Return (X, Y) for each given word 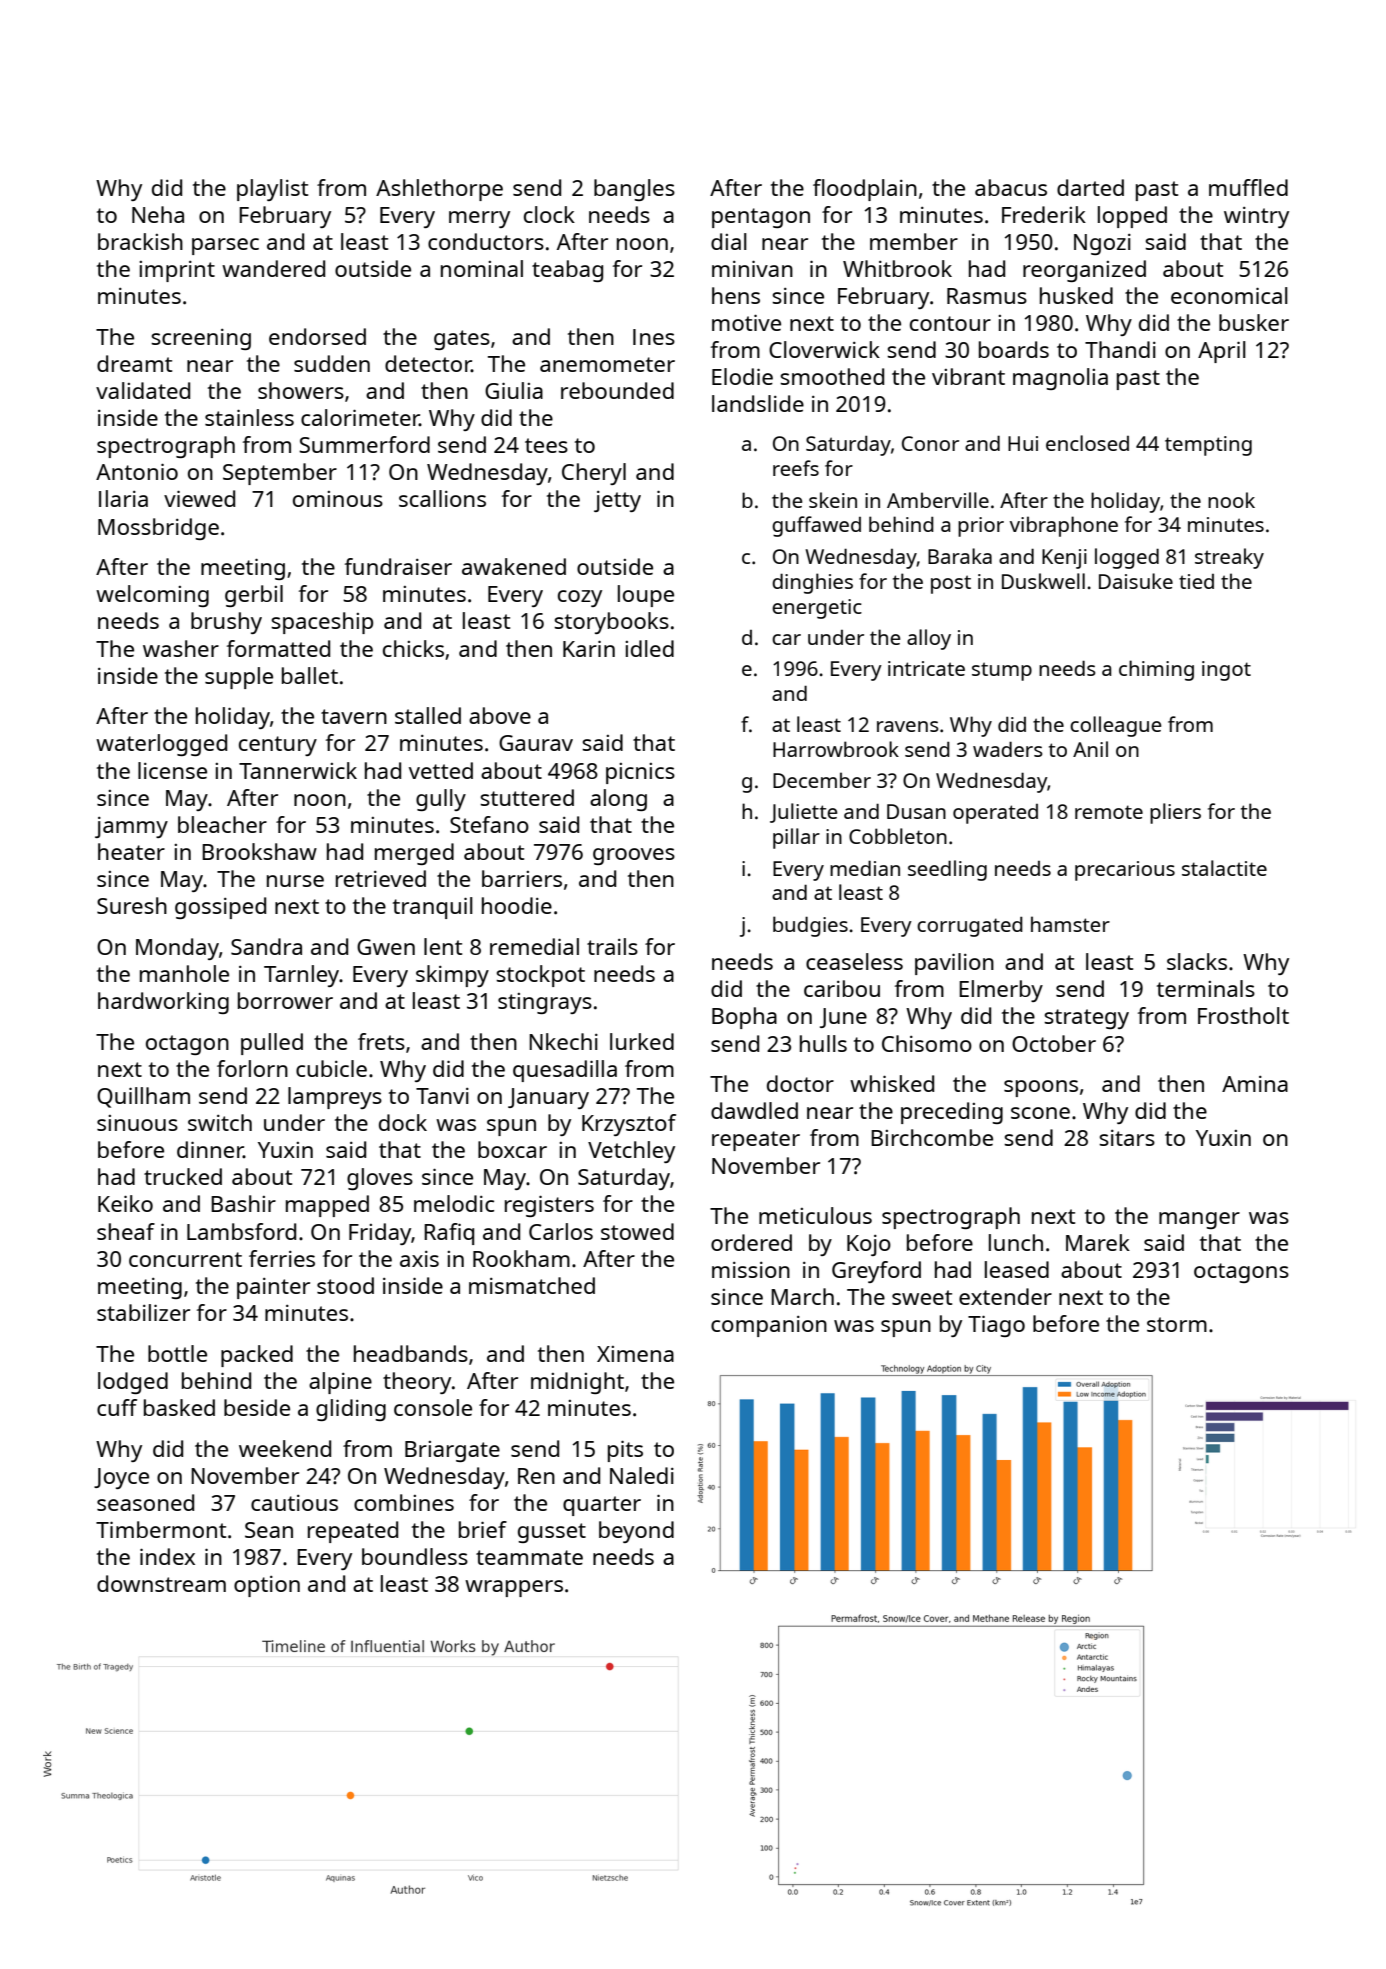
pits (625, 1451)
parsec (225, 246)
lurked (642, 1041)
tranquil (433, 908)
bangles (634, 190)
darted (1090, 187)
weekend (285, 1448)
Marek (1098, 1242)
